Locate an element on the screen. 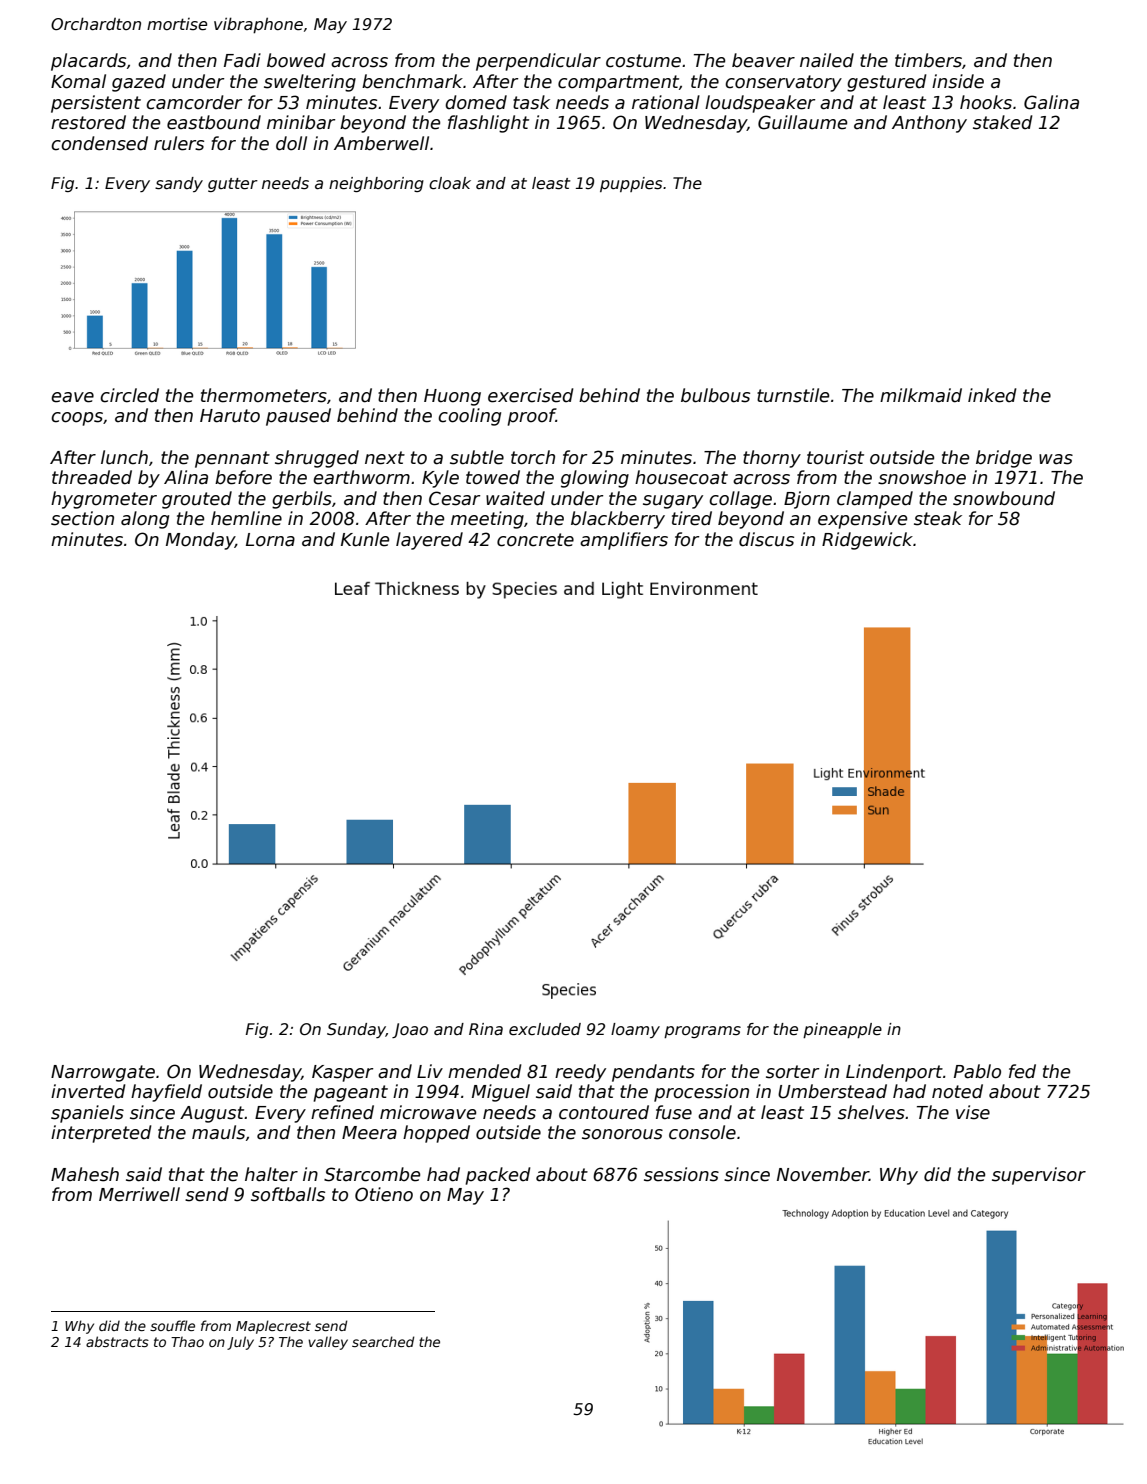 Image resolution: width=1147 pixels, height=1484 pixels. timbers is located at coordinates (928, 60).
